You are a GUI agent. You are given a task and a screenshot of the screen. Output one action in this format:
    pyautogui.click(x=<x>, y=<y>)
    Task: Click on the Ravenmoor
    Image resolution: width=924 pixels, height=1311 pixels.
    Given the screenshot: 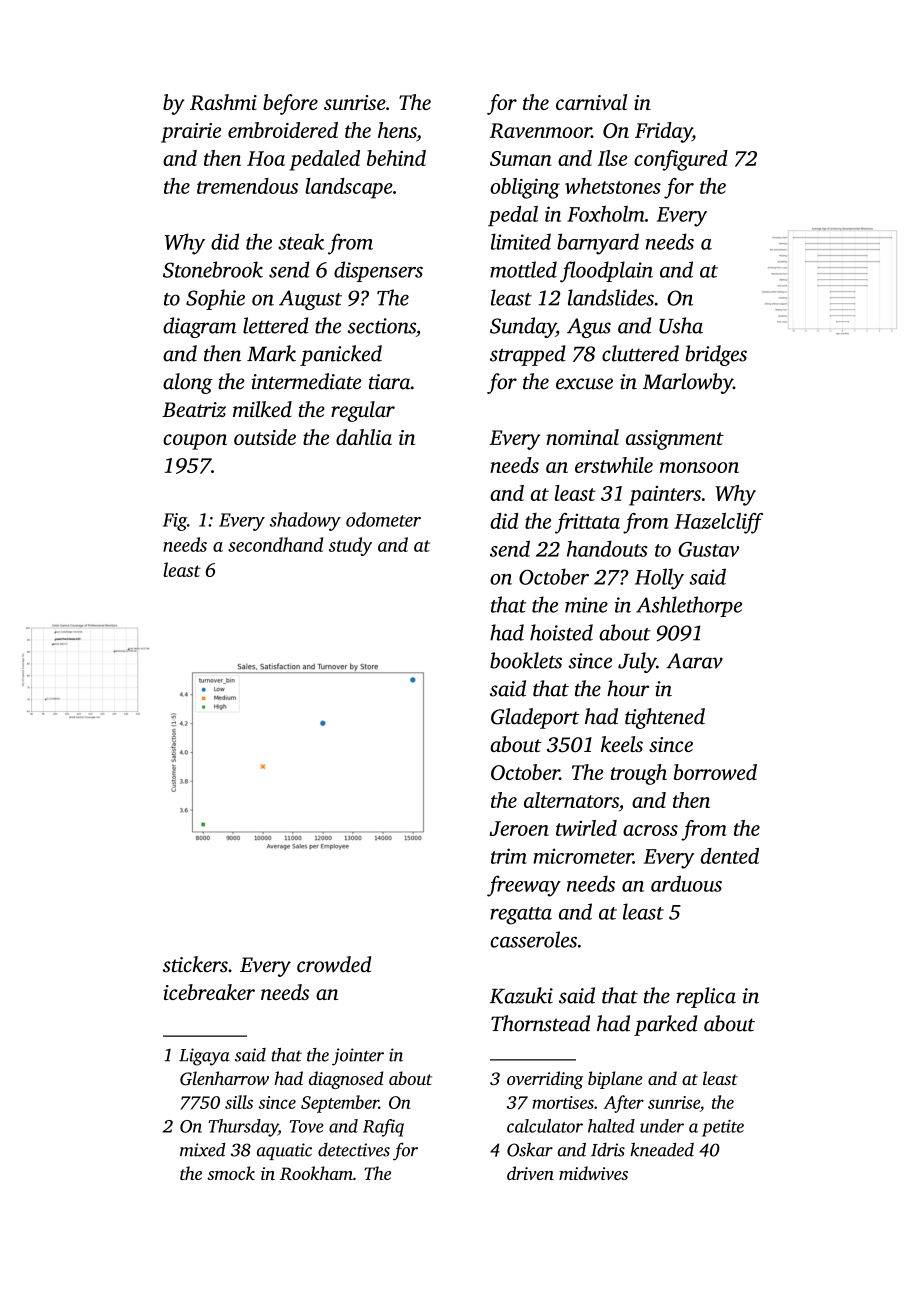 What is the action you would take?
    pyautogui.click(x=541, y=130)
